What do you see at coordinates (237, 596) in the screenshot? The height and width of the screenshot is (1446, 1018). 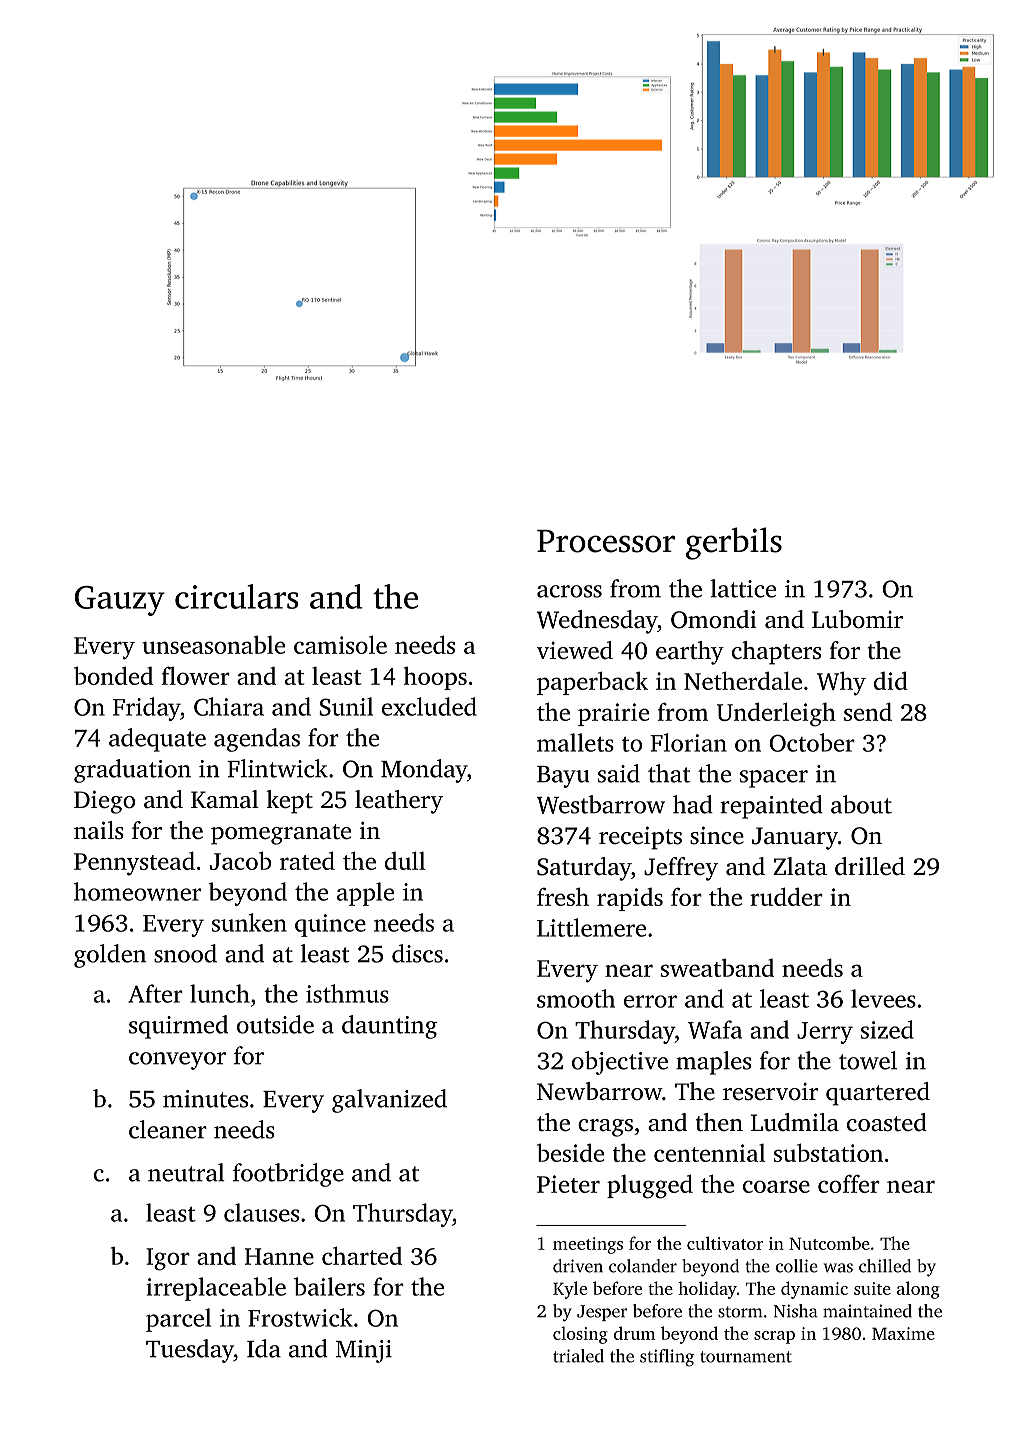 I see `circulars` at bounding box center [237, 596].
